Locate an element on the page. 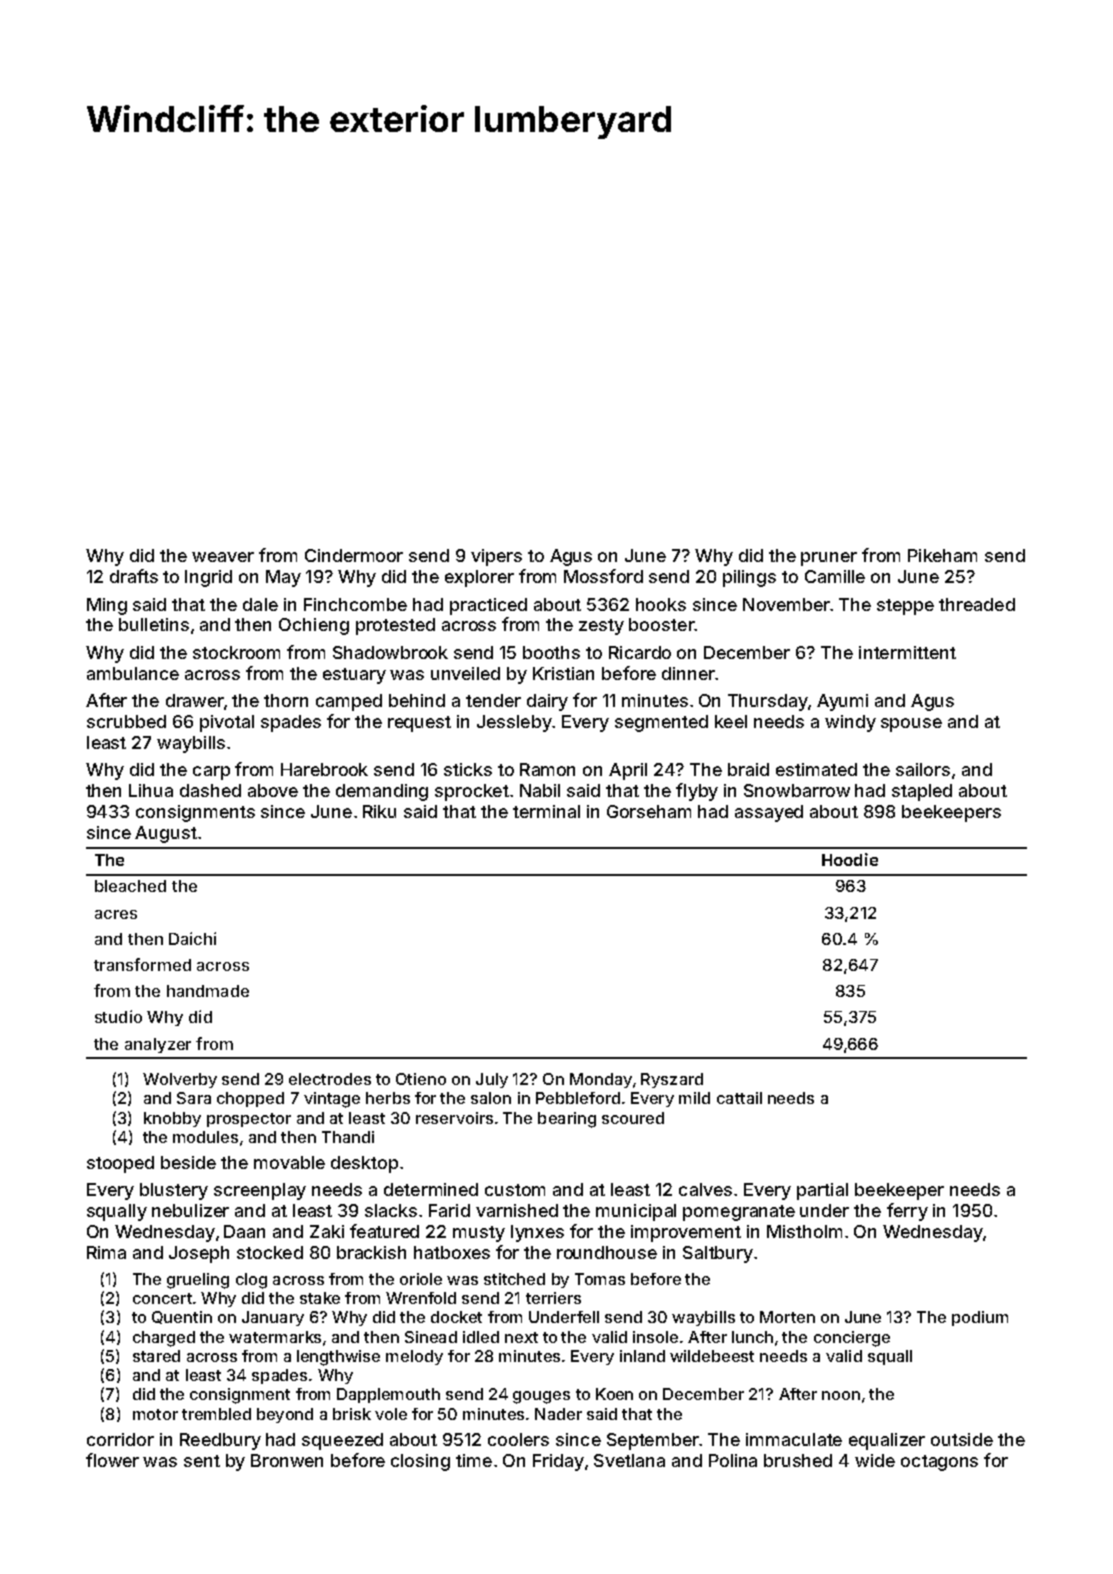  Otieno is located at coordinates (421, 1079).
